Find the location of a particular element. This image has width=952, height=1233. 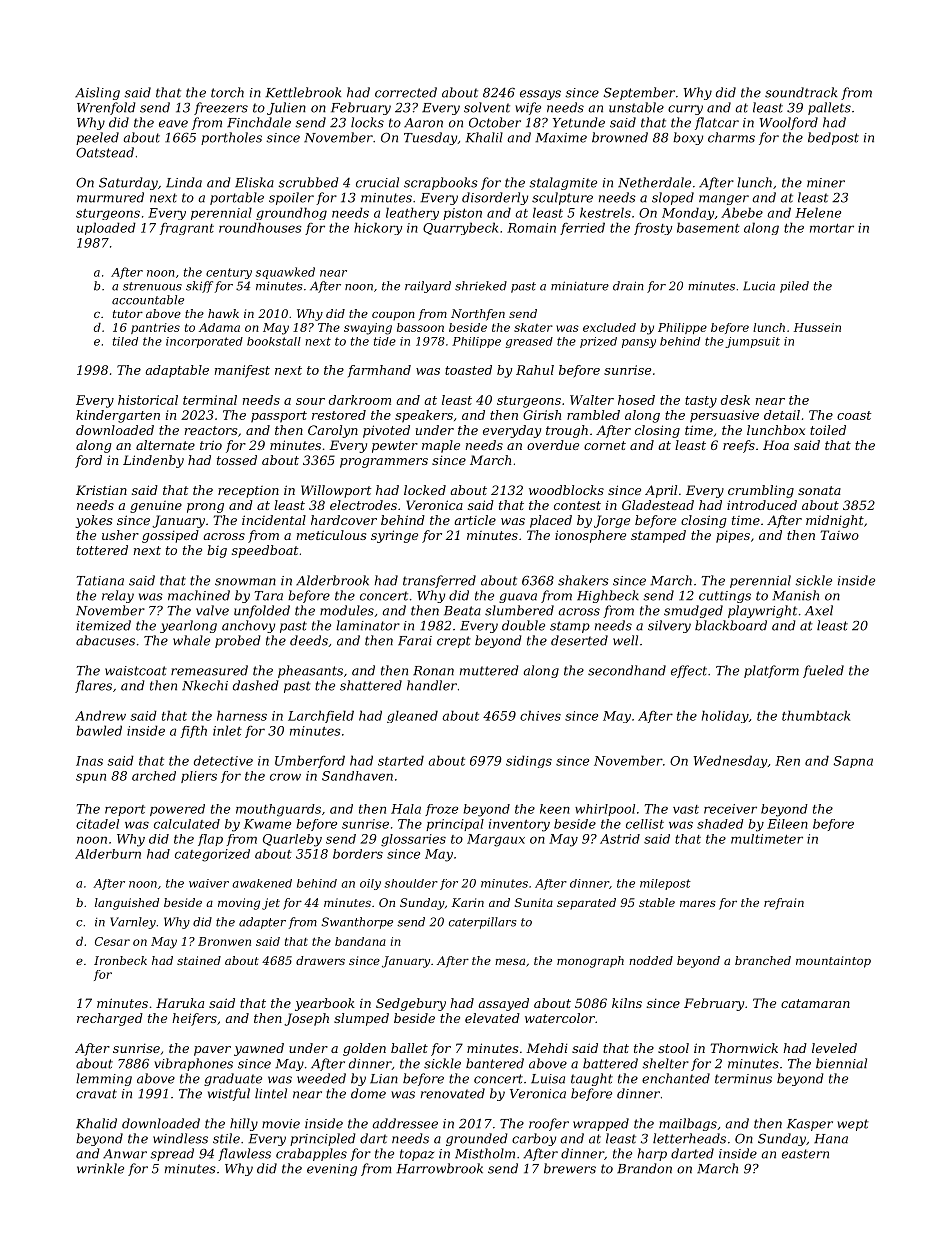

torch is located at coordinates (227, 92).
